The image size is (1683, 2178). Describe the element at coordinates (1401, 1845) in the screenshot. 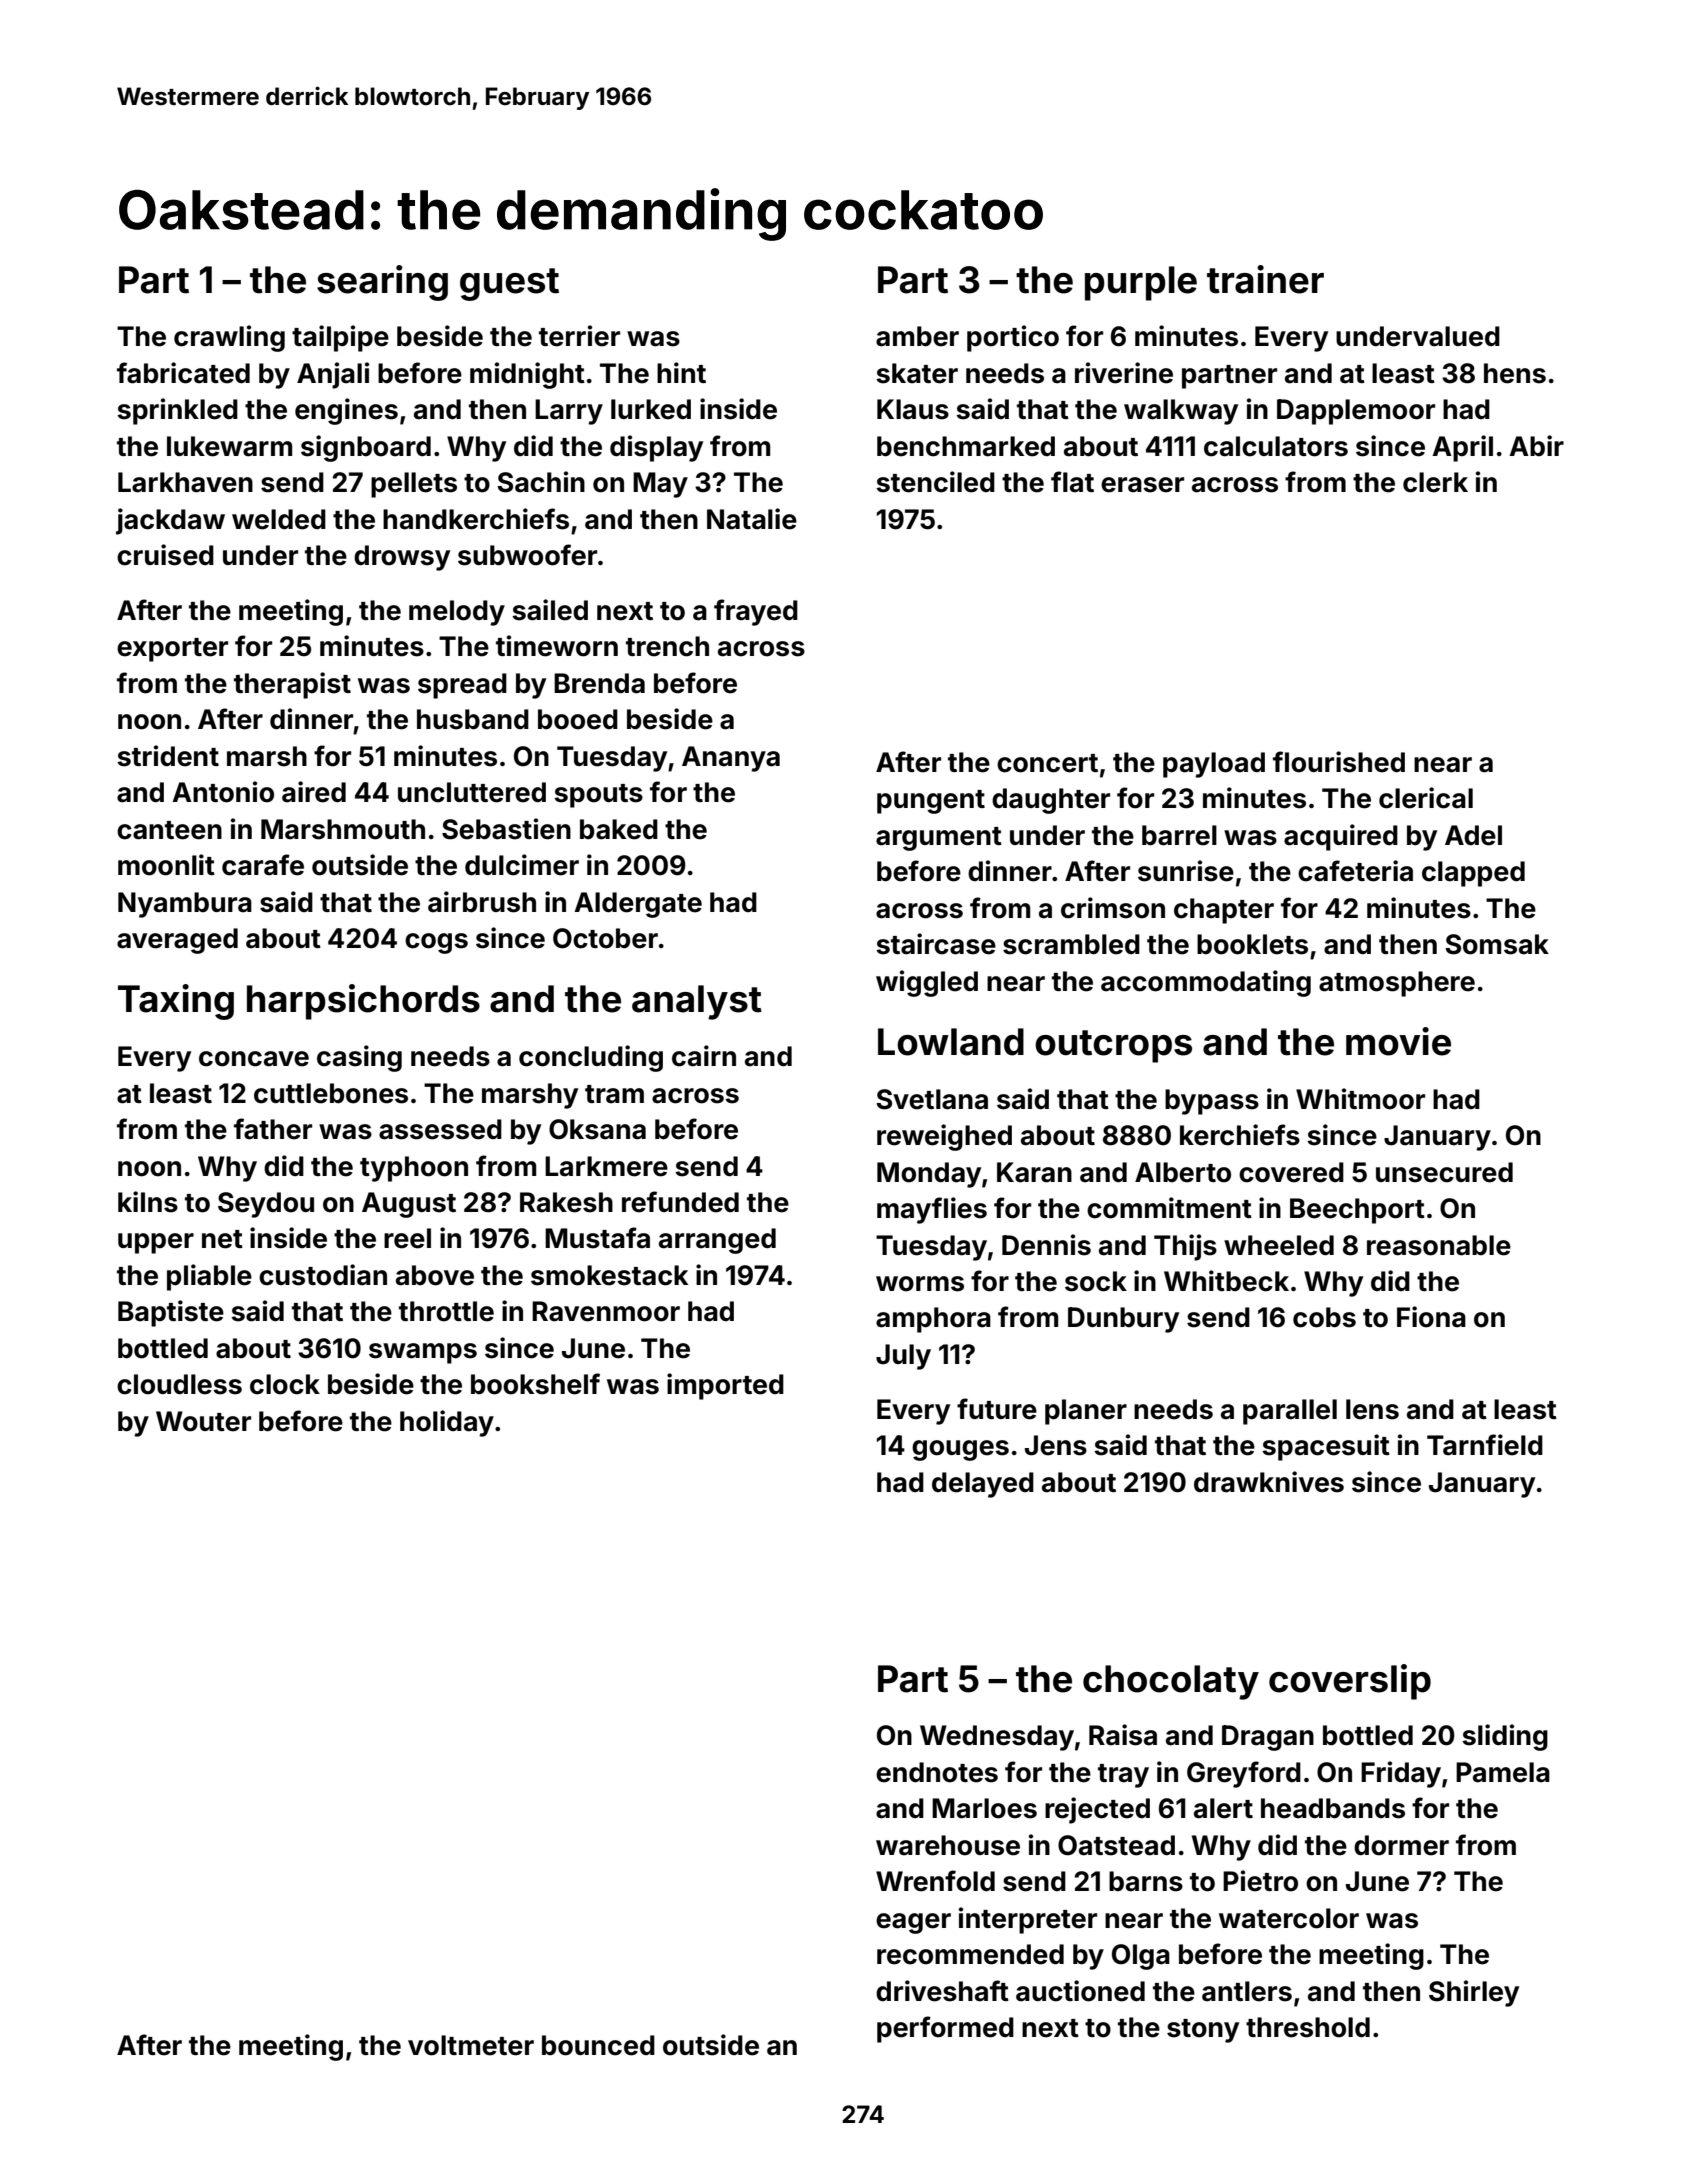

I see `dormer` at that location.
